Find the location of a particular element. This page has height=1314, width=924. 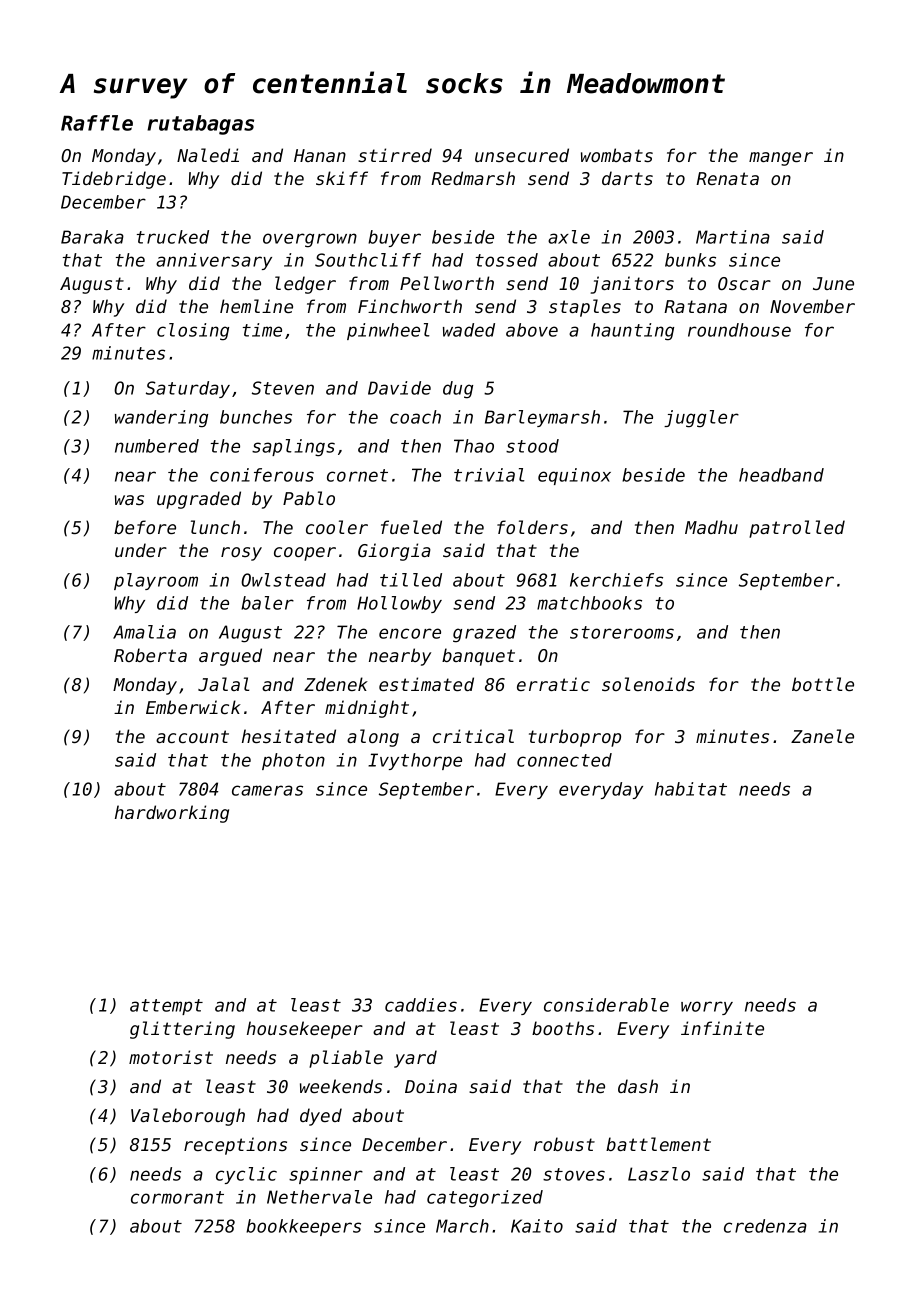

anniversary is located at coordinates (214, 261).
